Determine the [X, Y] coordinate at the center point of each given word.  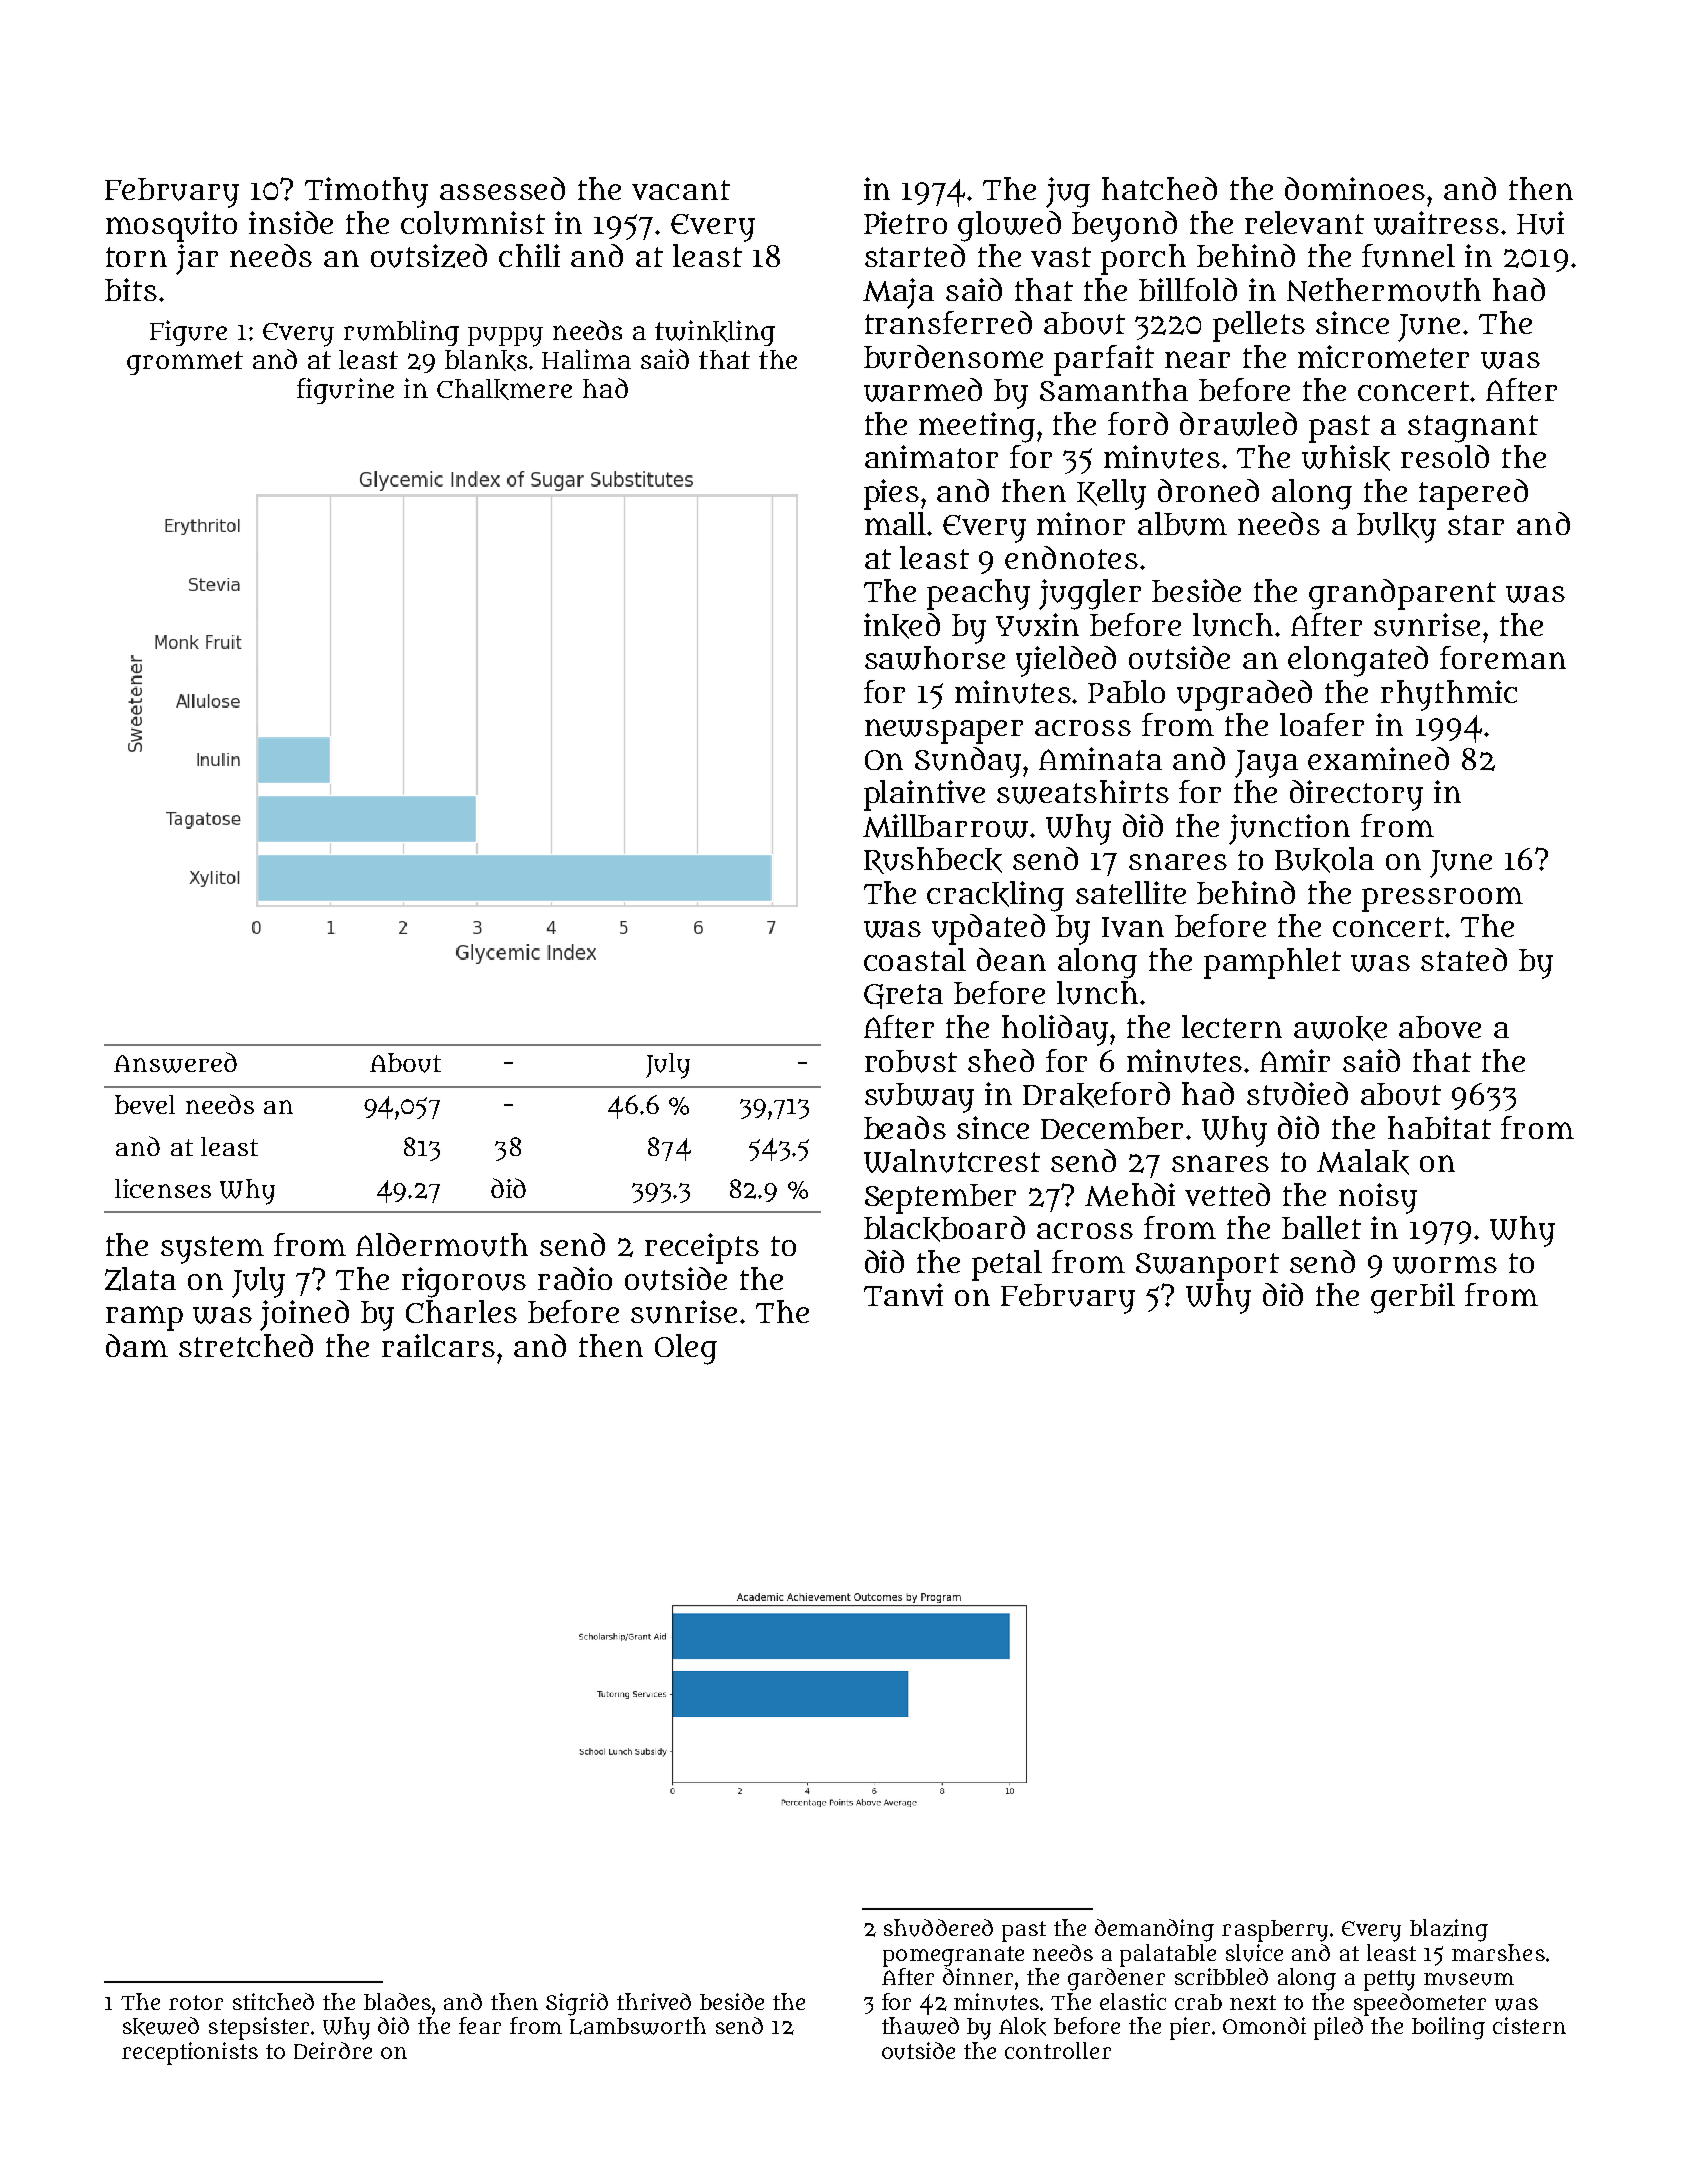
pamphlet [1272, 963]
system [212, 1250]
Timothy [366, 192]
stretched [246, 1345]
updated [988, 929]
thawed [920, 2026]
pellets [1259, 326]
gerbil [1413, 1298]
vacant [681, 190]
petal [1007, 1265]
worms [1445, 1265]
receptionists [190, 2053]
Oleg [686, 1349]
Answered [175, 1062]
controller [1058, 2050]
